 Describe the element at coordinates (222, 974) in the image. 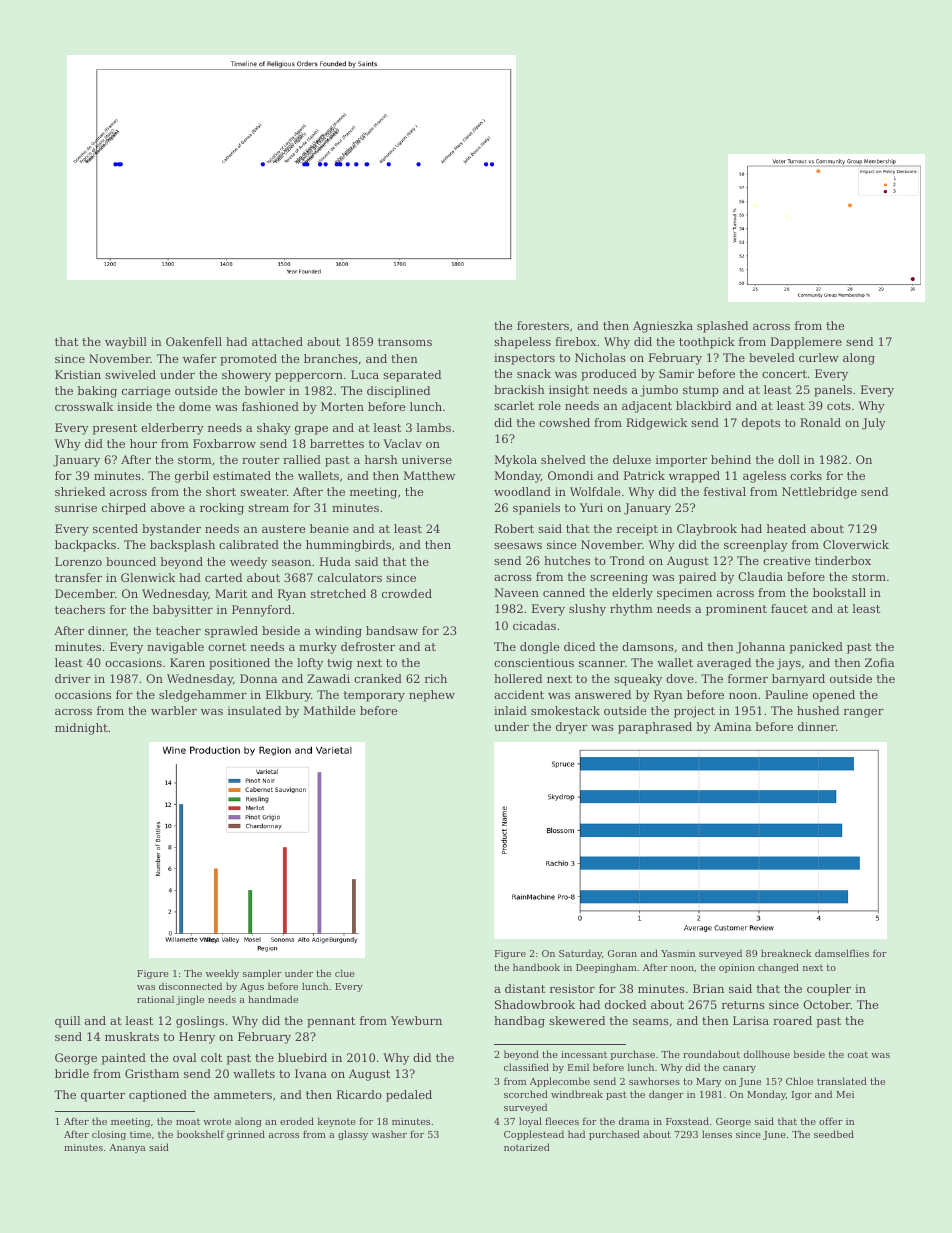

I see `weekly` at that location.
